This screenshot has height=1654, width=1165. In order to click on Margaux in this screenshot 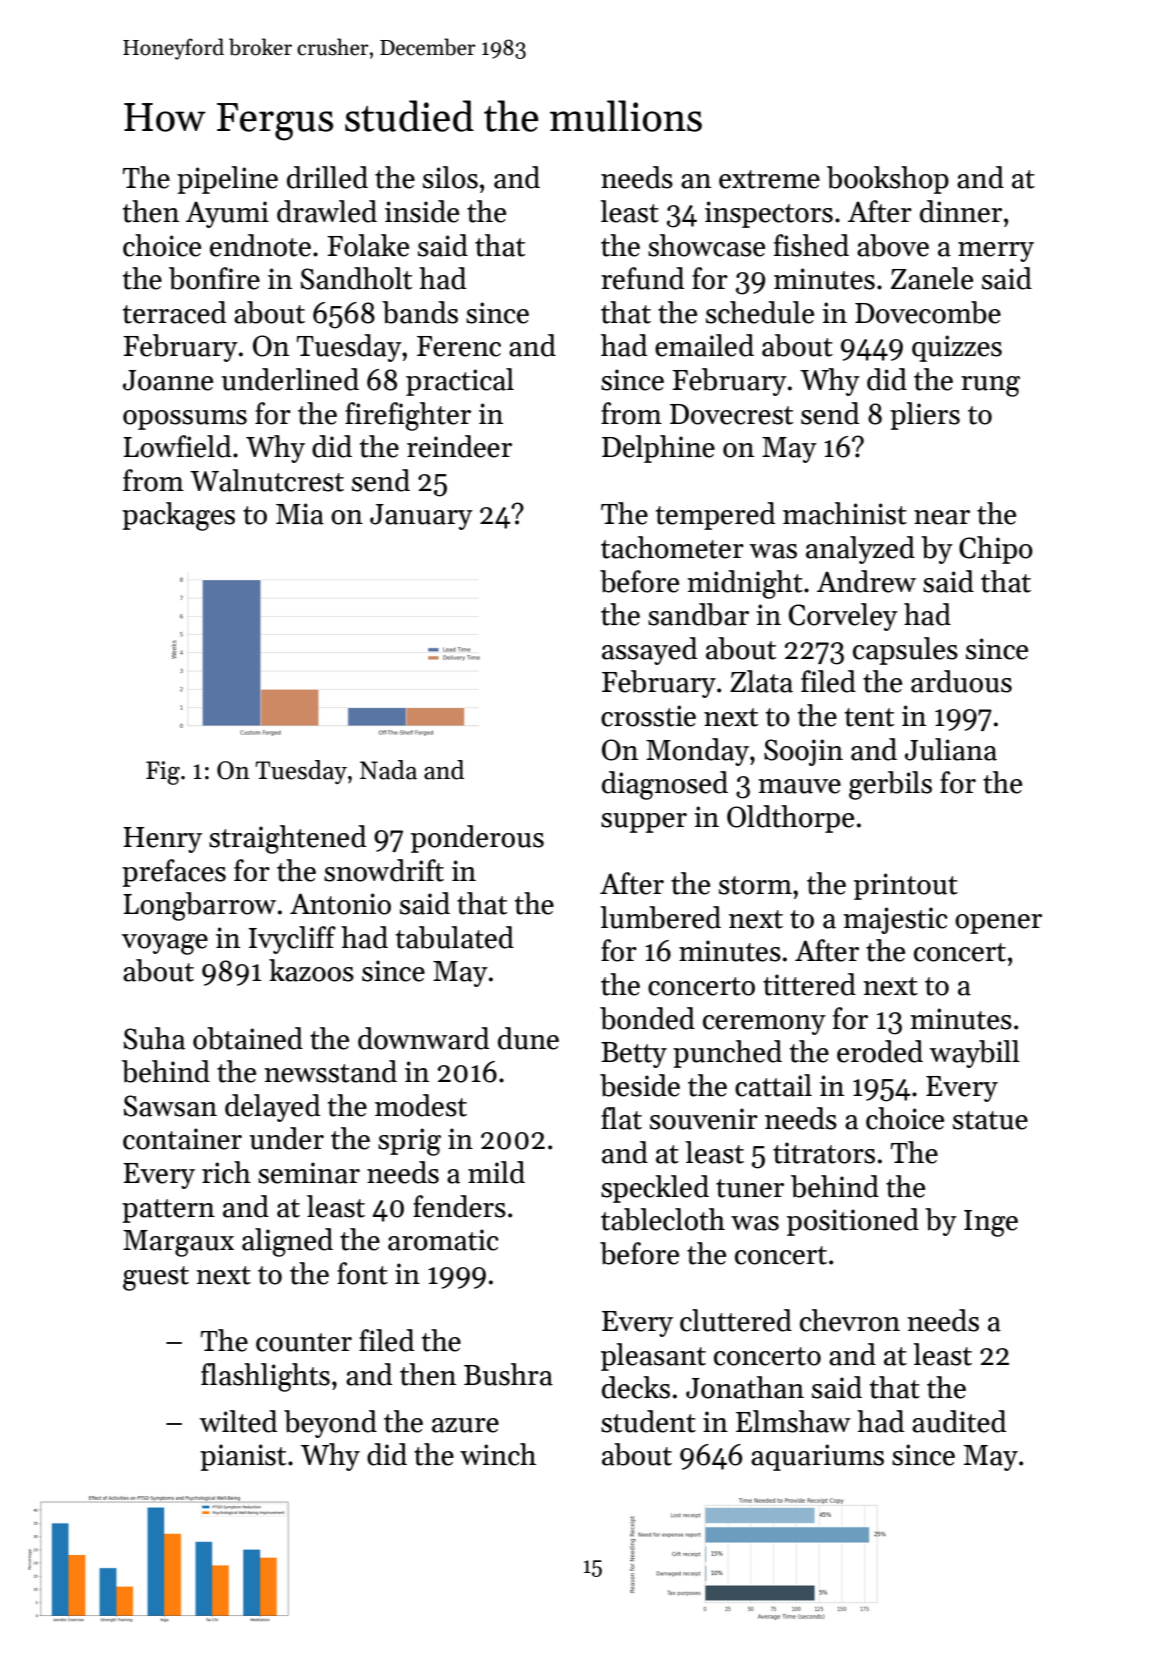, I will do `click(178, 1243)`.
